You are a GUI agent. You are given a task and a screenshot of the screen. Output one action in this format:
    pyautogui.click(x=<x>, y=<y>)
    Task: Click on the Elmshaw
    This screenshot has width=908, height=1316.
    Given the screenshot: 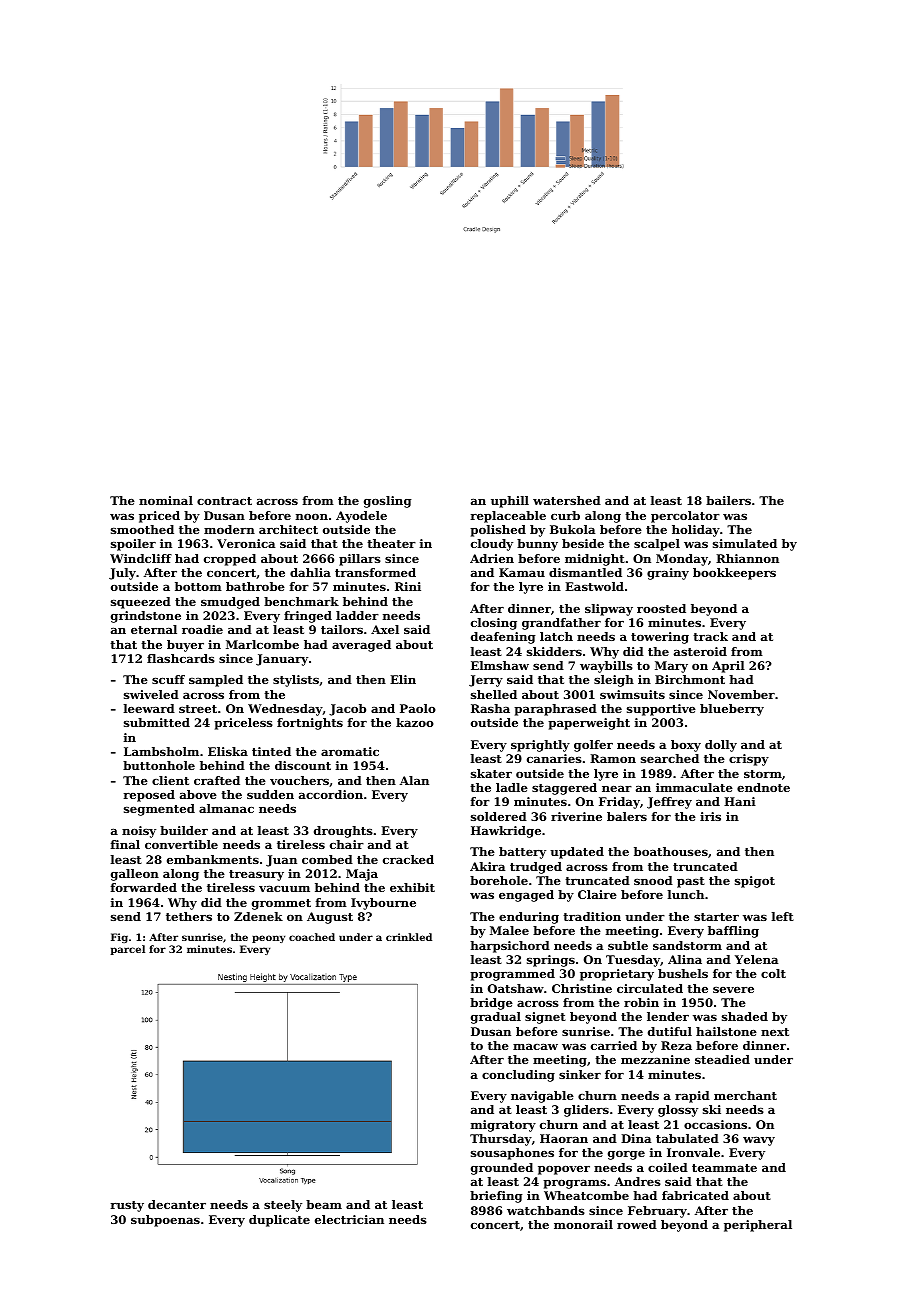 What is the action you would take?
    pyautogui.click(x=500, y=665)
